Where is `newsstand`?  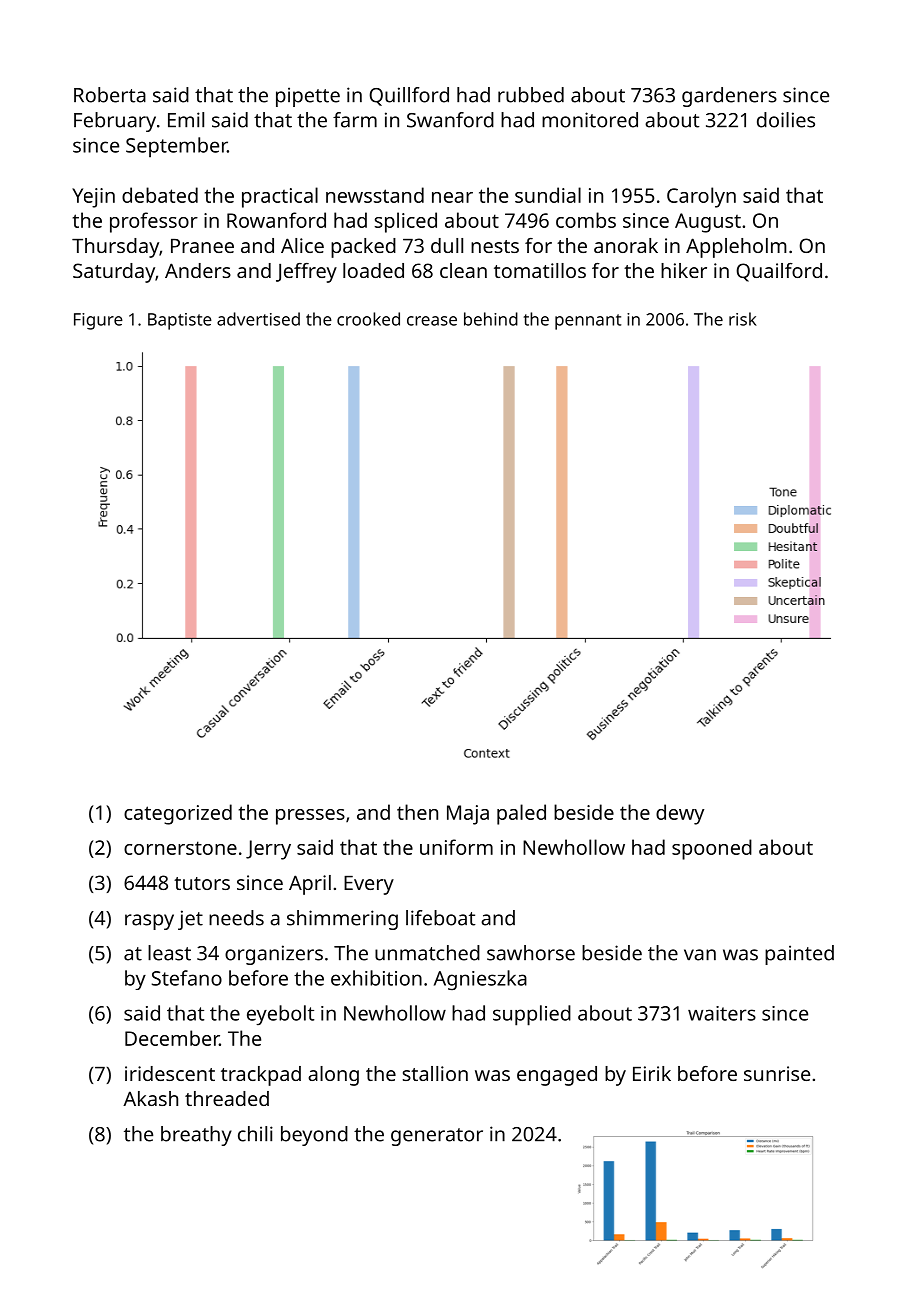 newsstand is located at coordinates (375, 195).
